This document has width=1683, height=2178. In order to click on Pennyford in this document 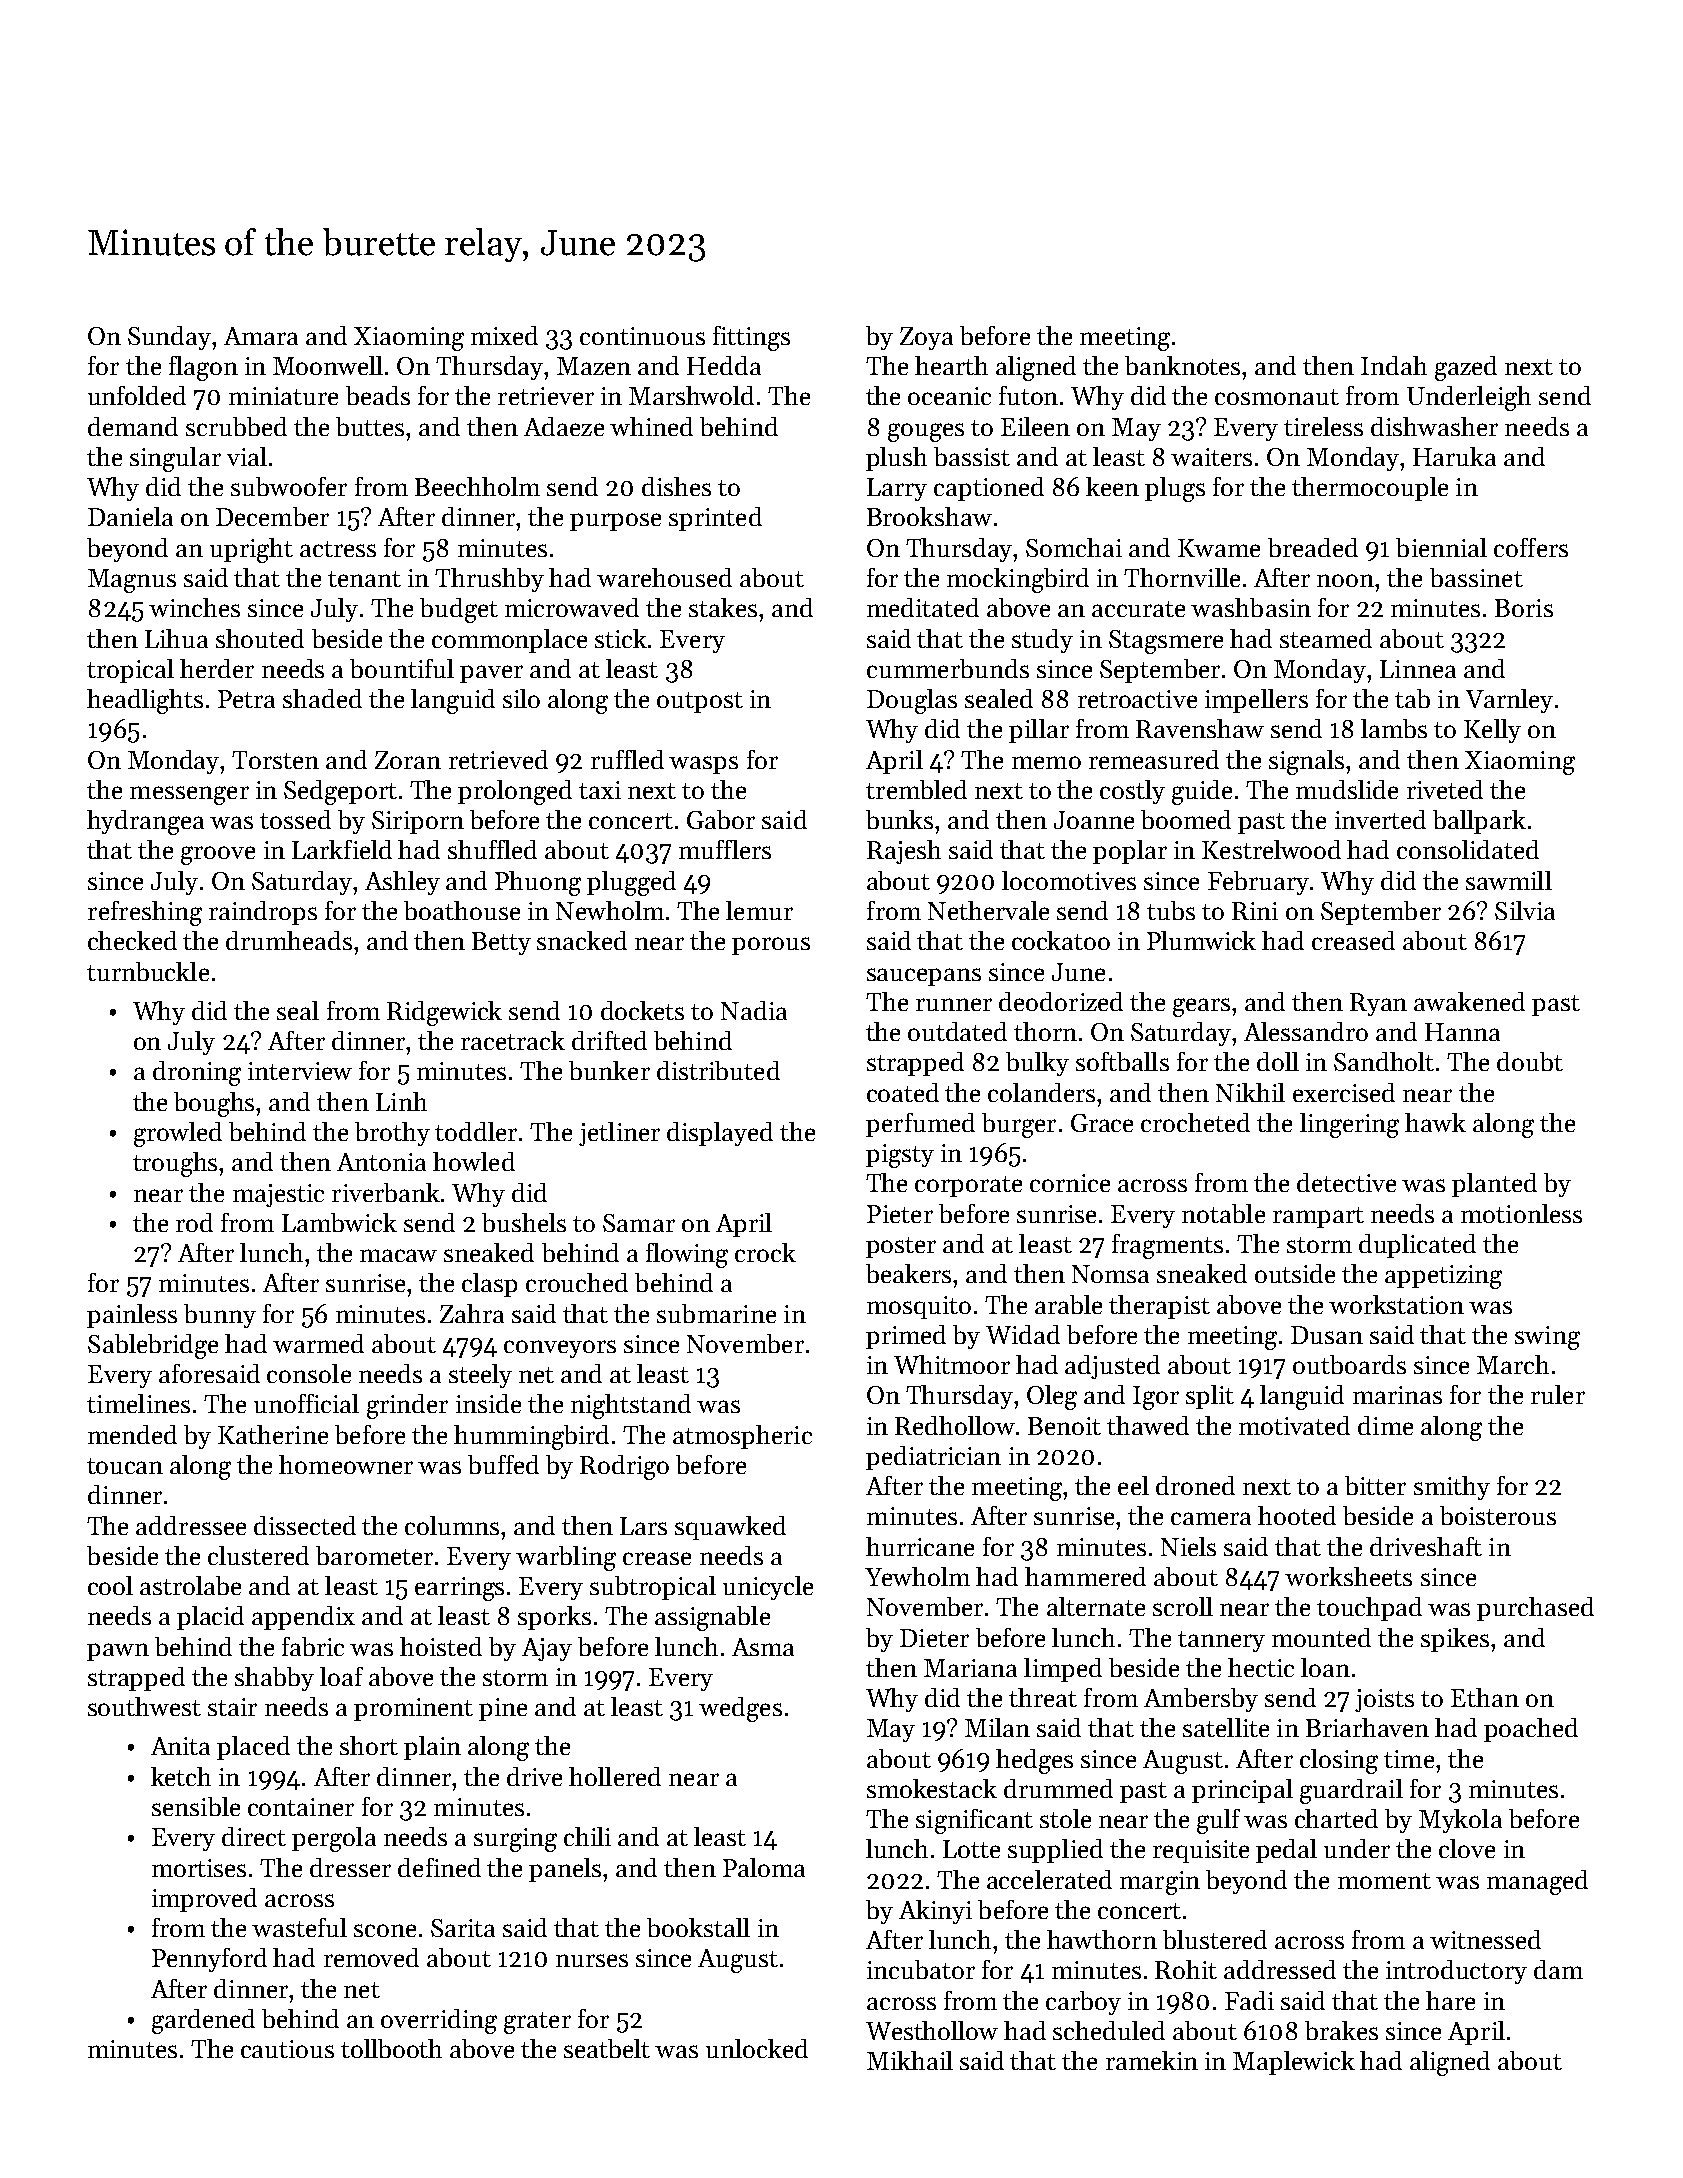, I will do `click(209, 1960)`.
